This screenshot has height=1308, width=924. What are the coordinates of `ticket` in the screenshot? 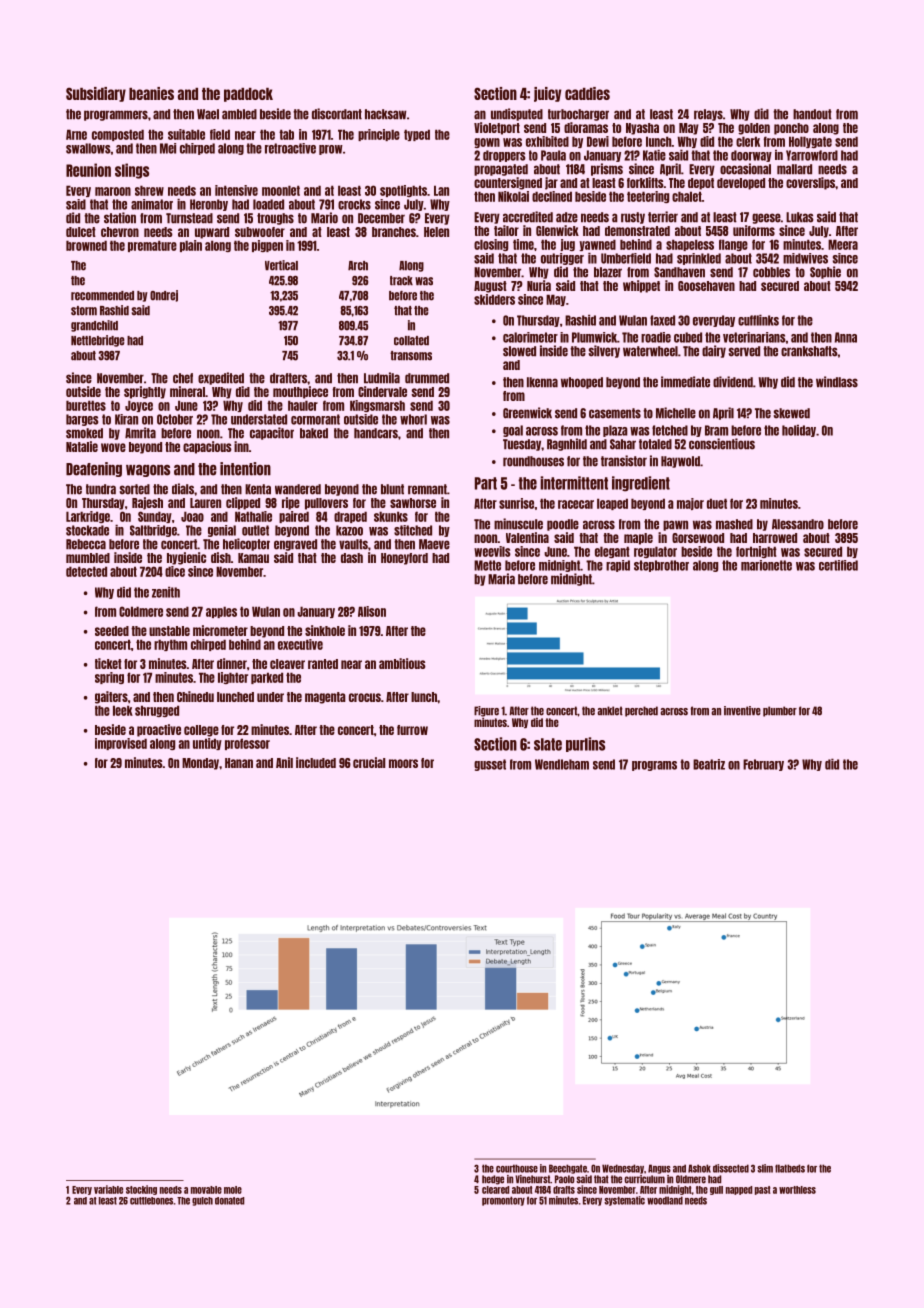 It's located at (108, 663).
